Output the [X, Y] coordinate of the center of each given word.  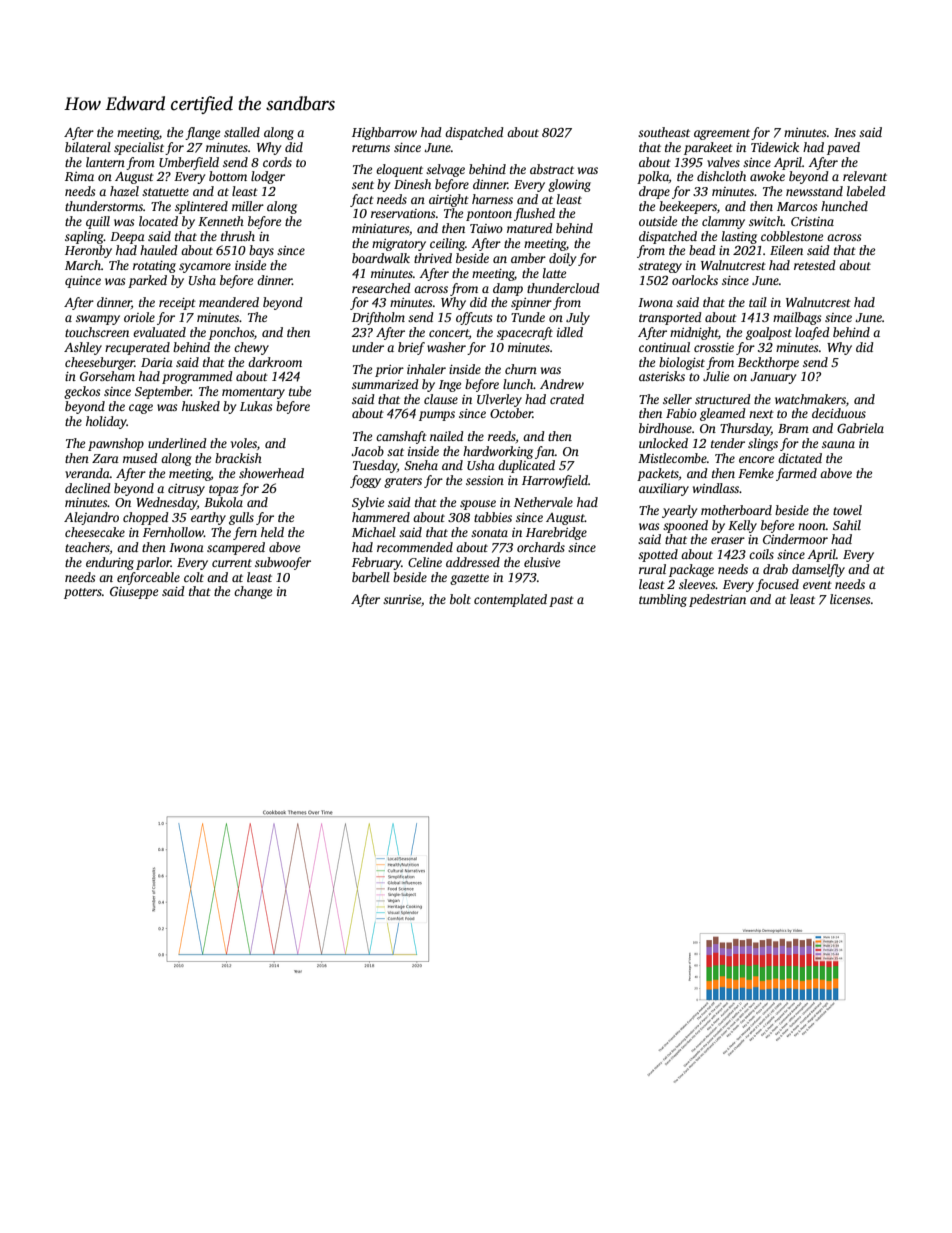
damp [508, 289]
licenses [850, 599]
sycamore [205, 268]
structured [723, 399]
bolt [460, 599]
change [253, 592]
